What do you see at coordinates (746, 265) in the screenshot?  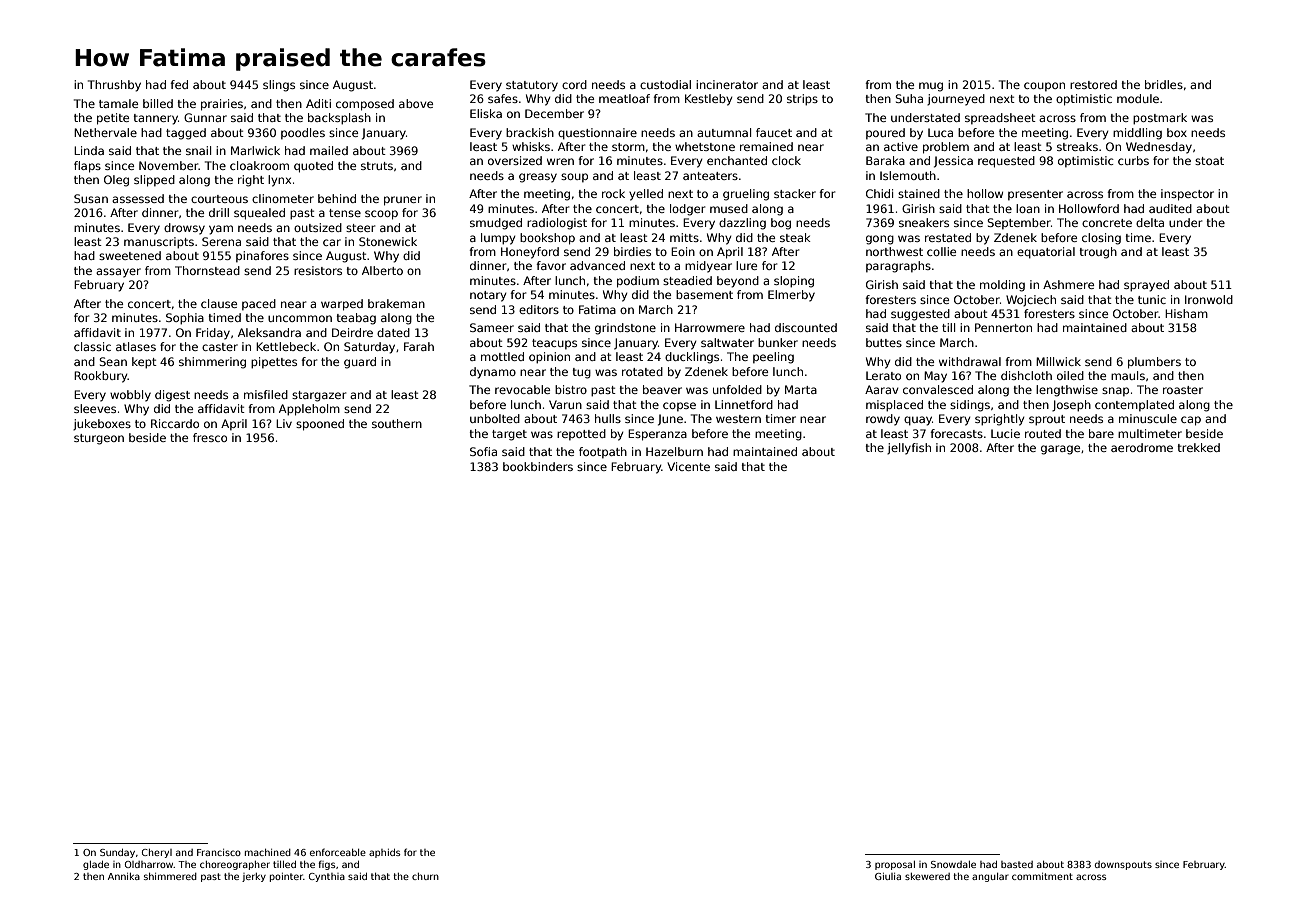 I see `lure` at bounding box center [746, 265].
